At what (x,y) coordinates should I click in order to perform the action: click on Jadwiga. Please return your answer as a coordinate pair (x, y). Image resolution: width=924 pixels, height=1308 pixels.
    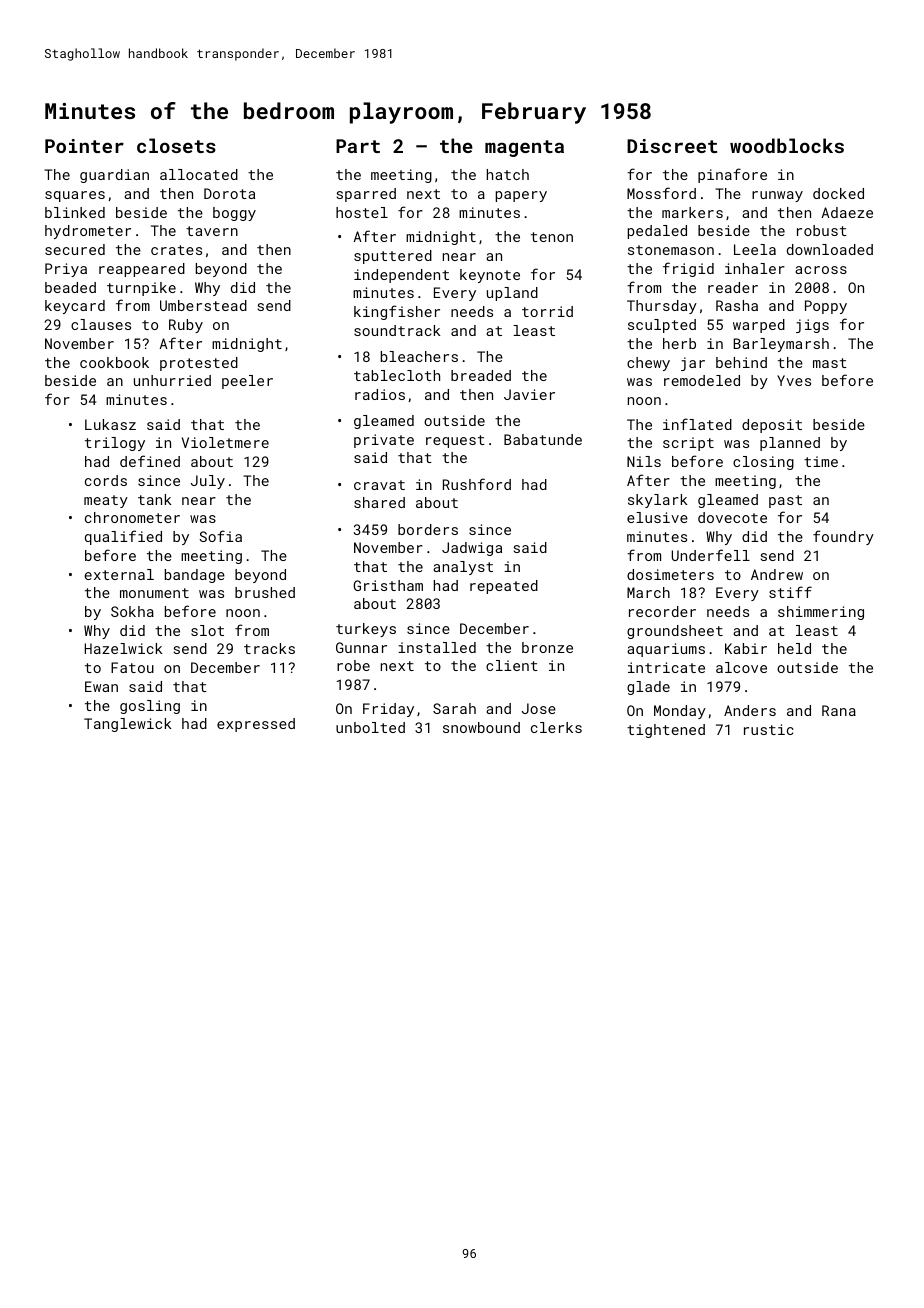
    Looking at the image, I should click on (472, 549).
